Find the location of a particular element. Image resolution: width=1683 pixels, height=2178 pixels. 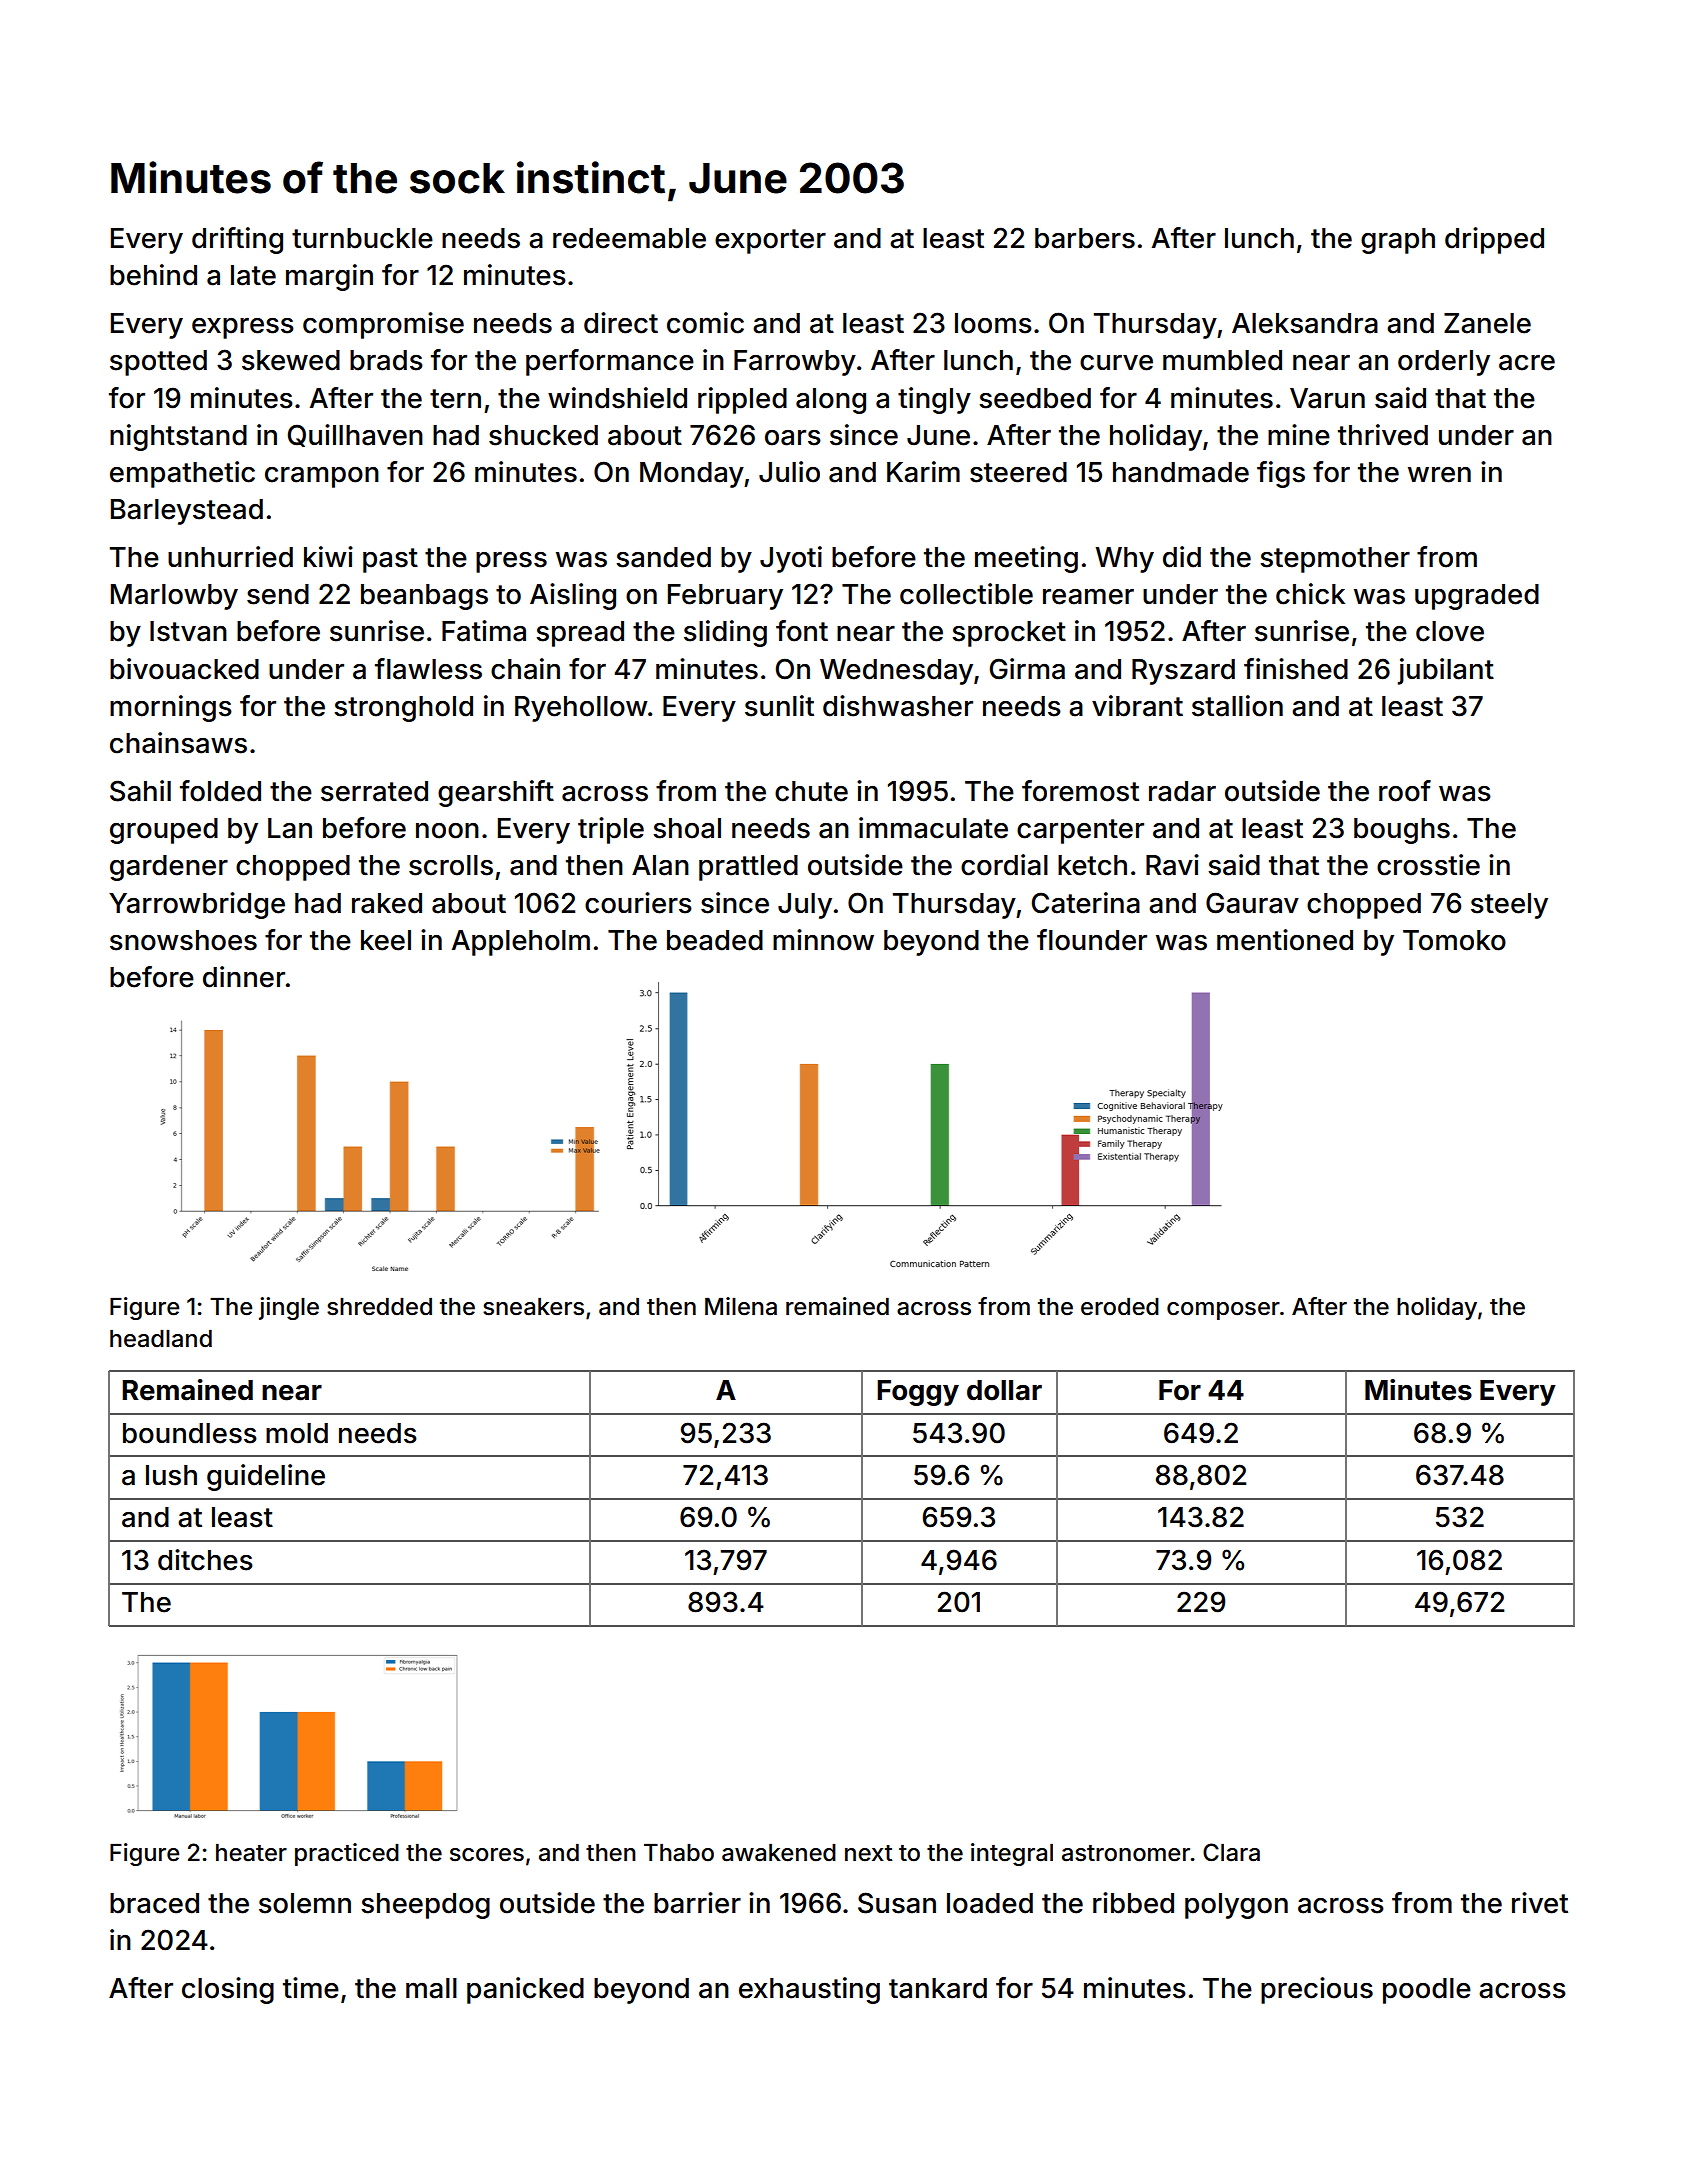

time is located at coordinates (311, 1988).
